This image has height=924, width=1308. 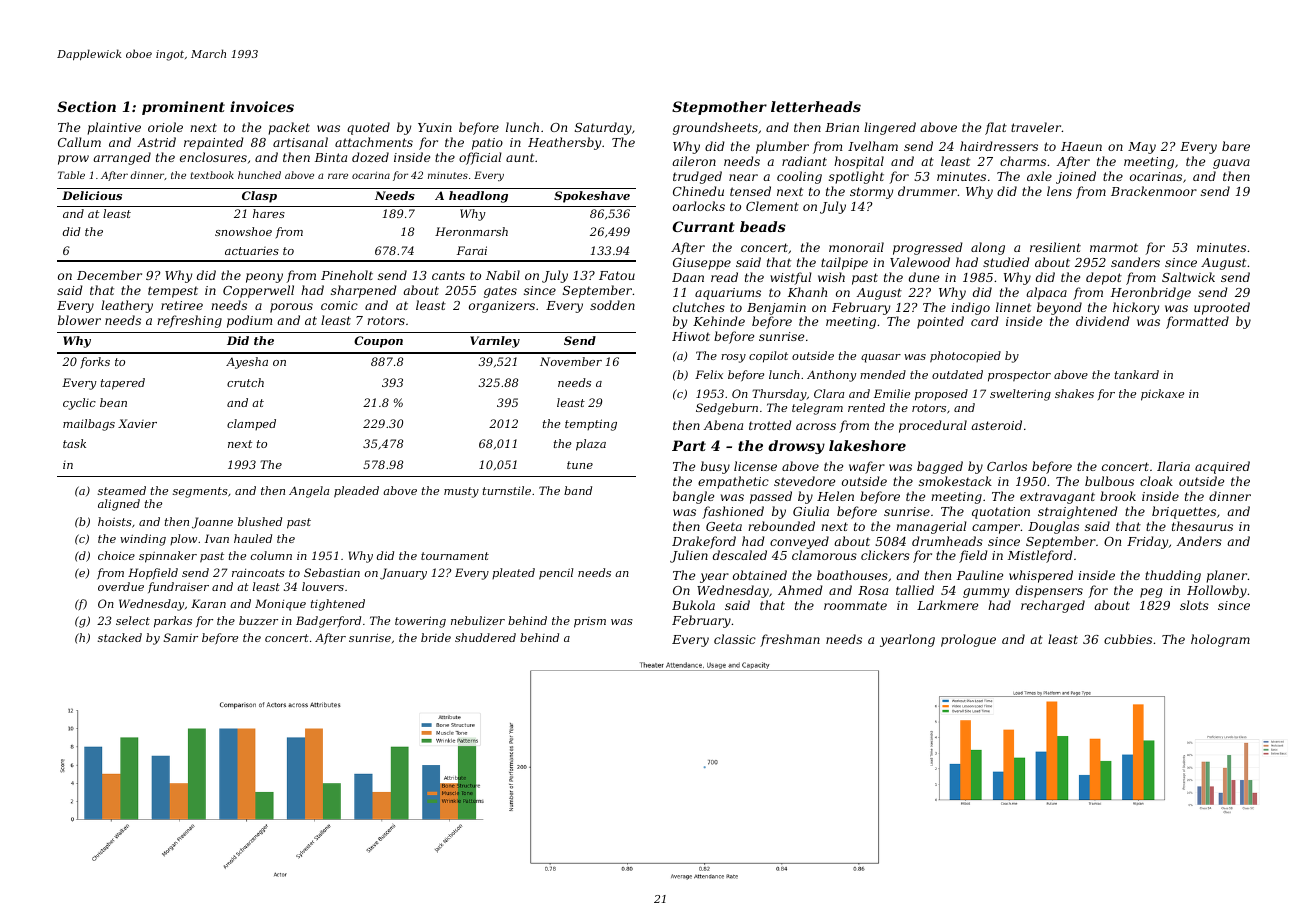 I want to click on actuaries, so click(x=252, y=251).
